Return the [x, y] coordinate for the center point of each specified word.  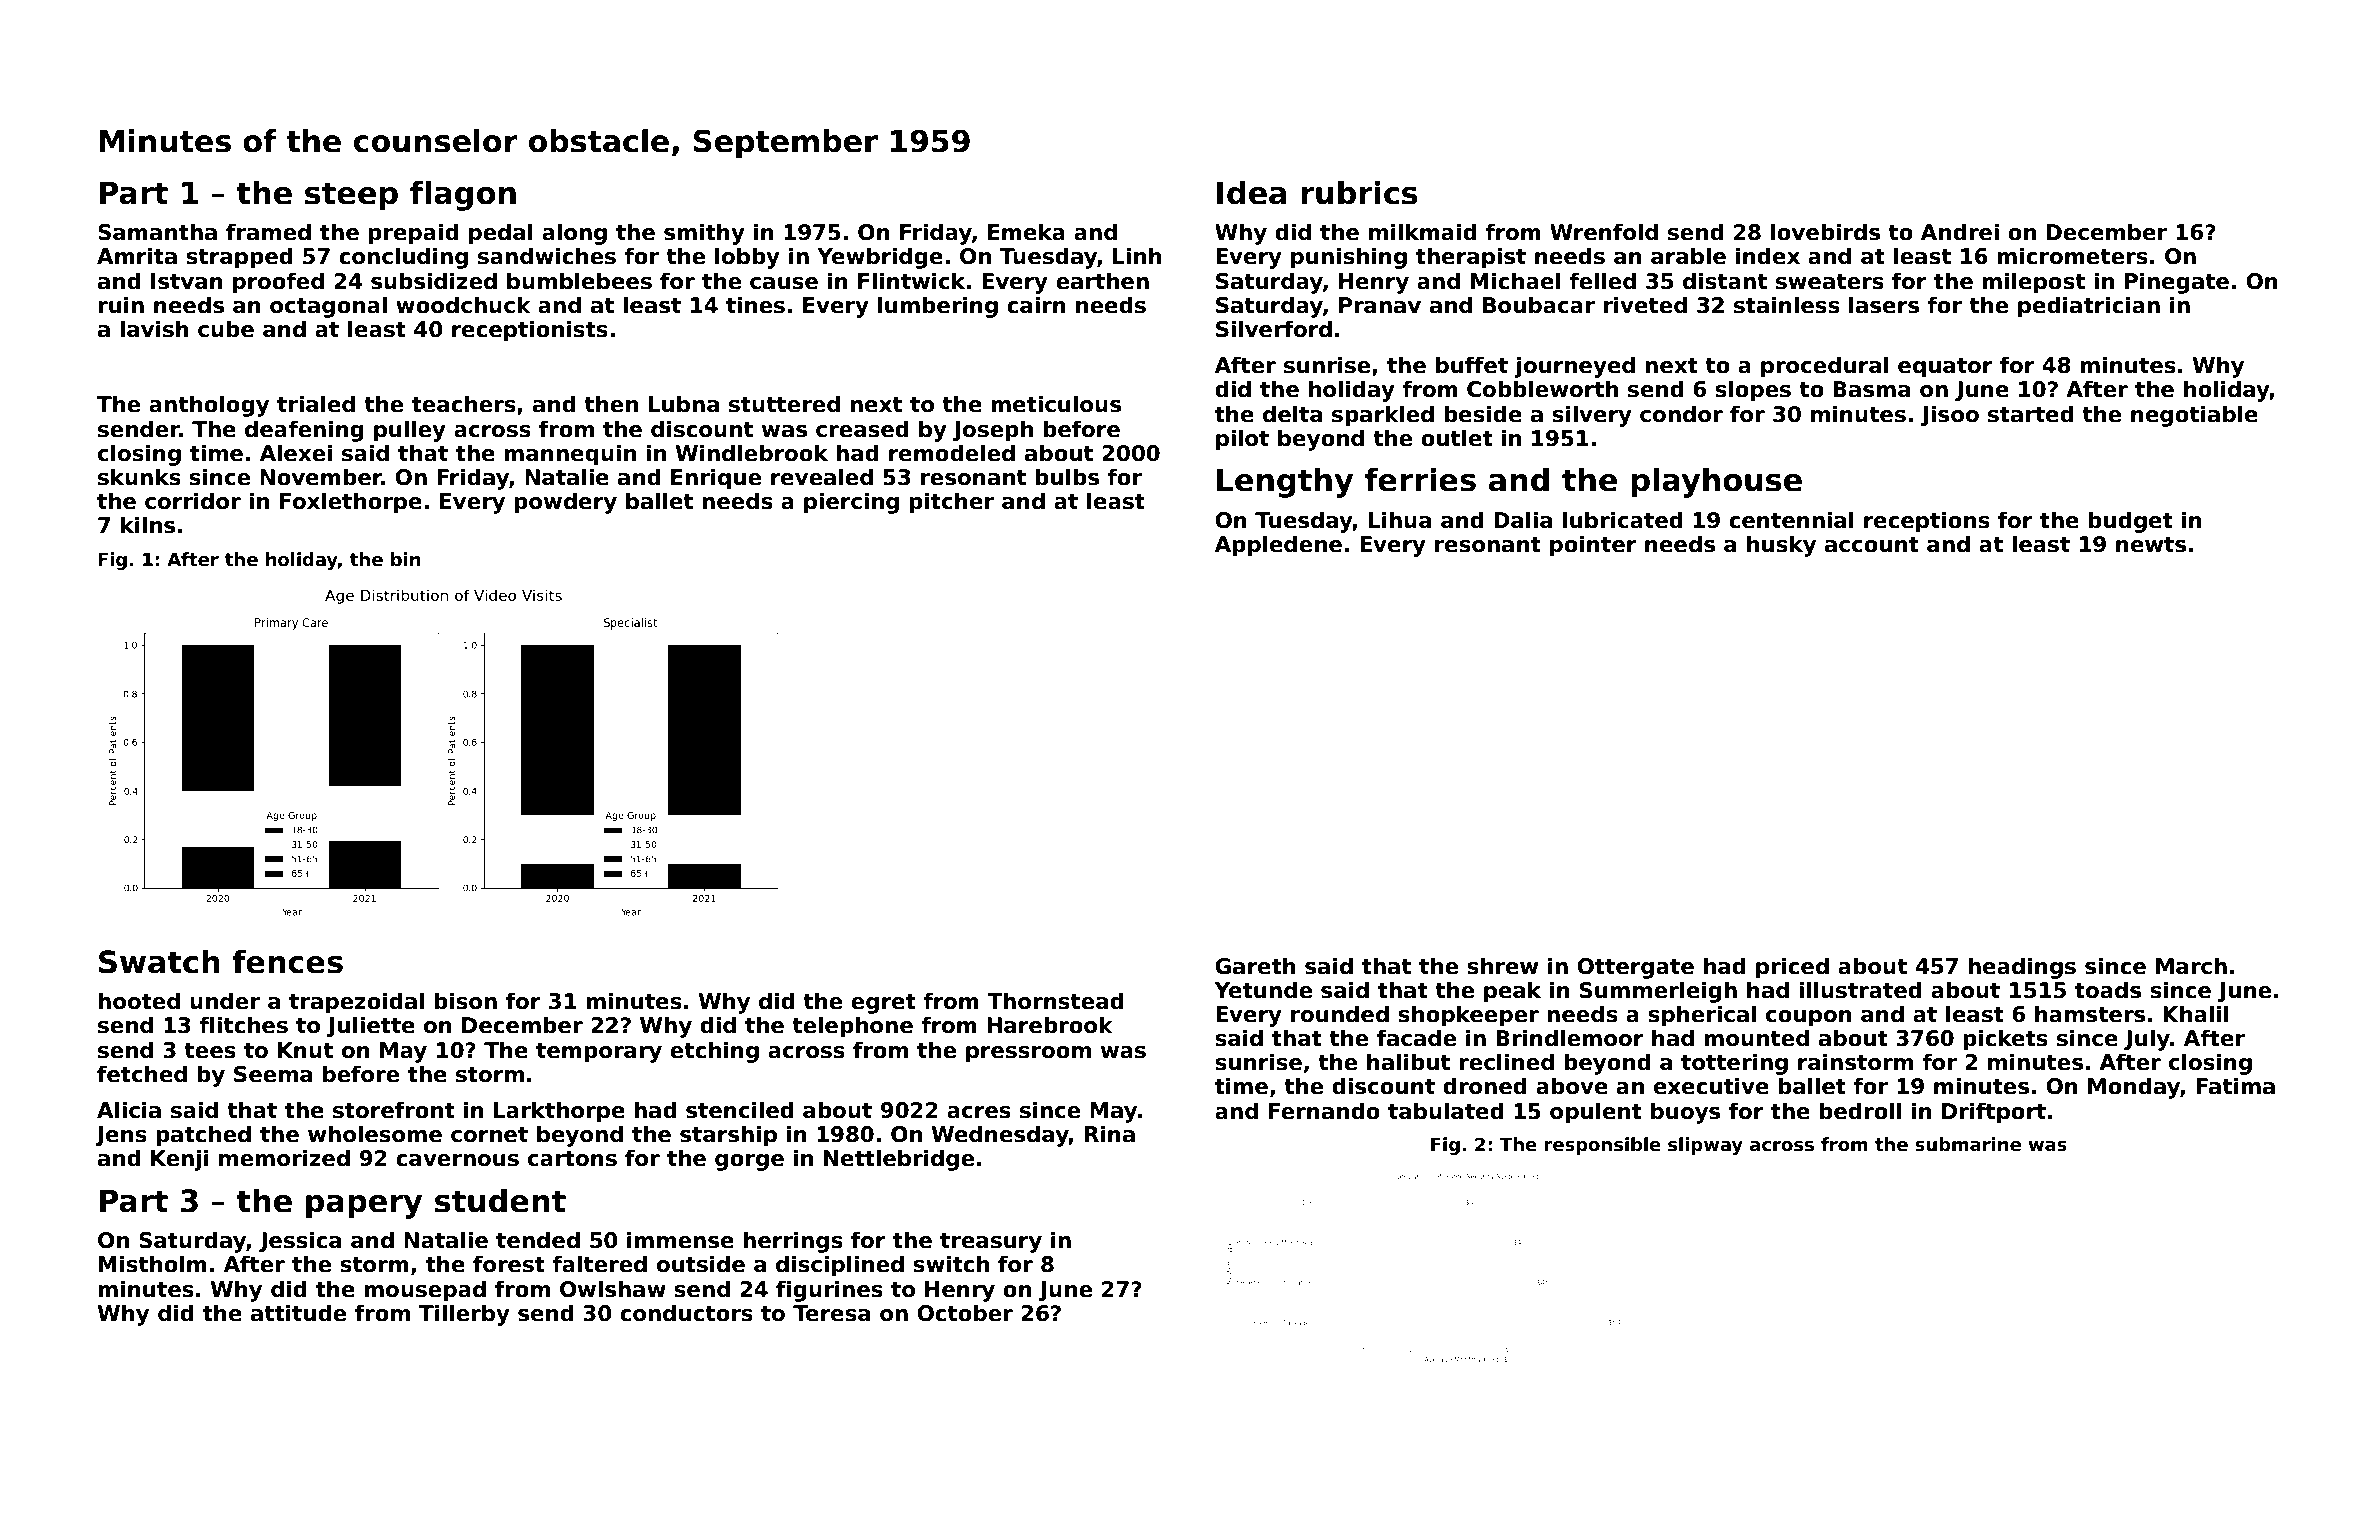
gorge [749, 1162]
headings [2022, 968]
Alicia [129, 1110]
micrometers [2072, 256]
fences [287, 961]
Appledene [1278, 546]
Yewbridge [880, 258]
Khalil [2196, 1014]
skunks [139, 477]
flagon [463, 195]
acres [979, 1112]
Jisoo [1950, 416]
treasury [991, 1243]
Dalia [1523, 520]
